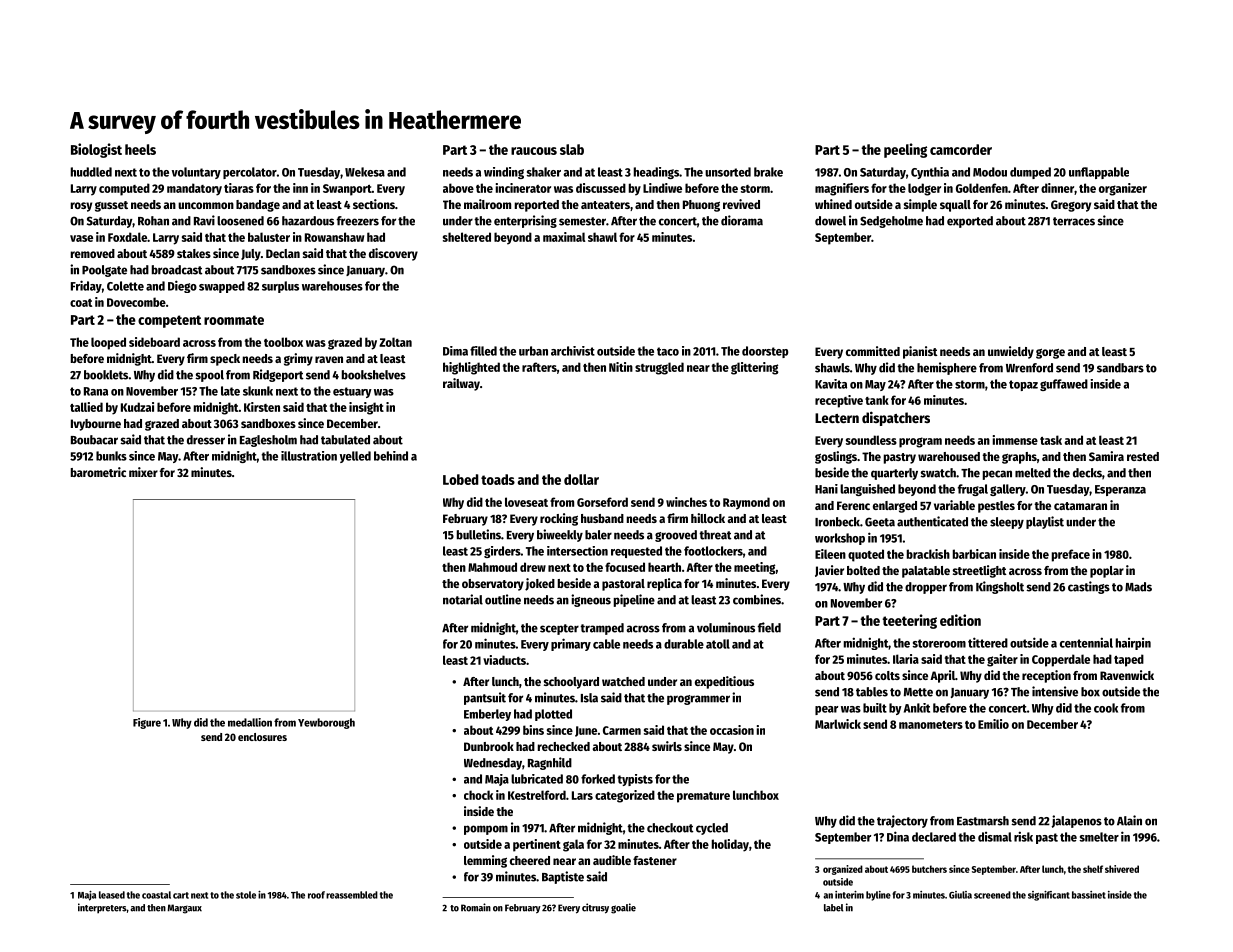  I want to click on Ilaria, so click(906, 659).
